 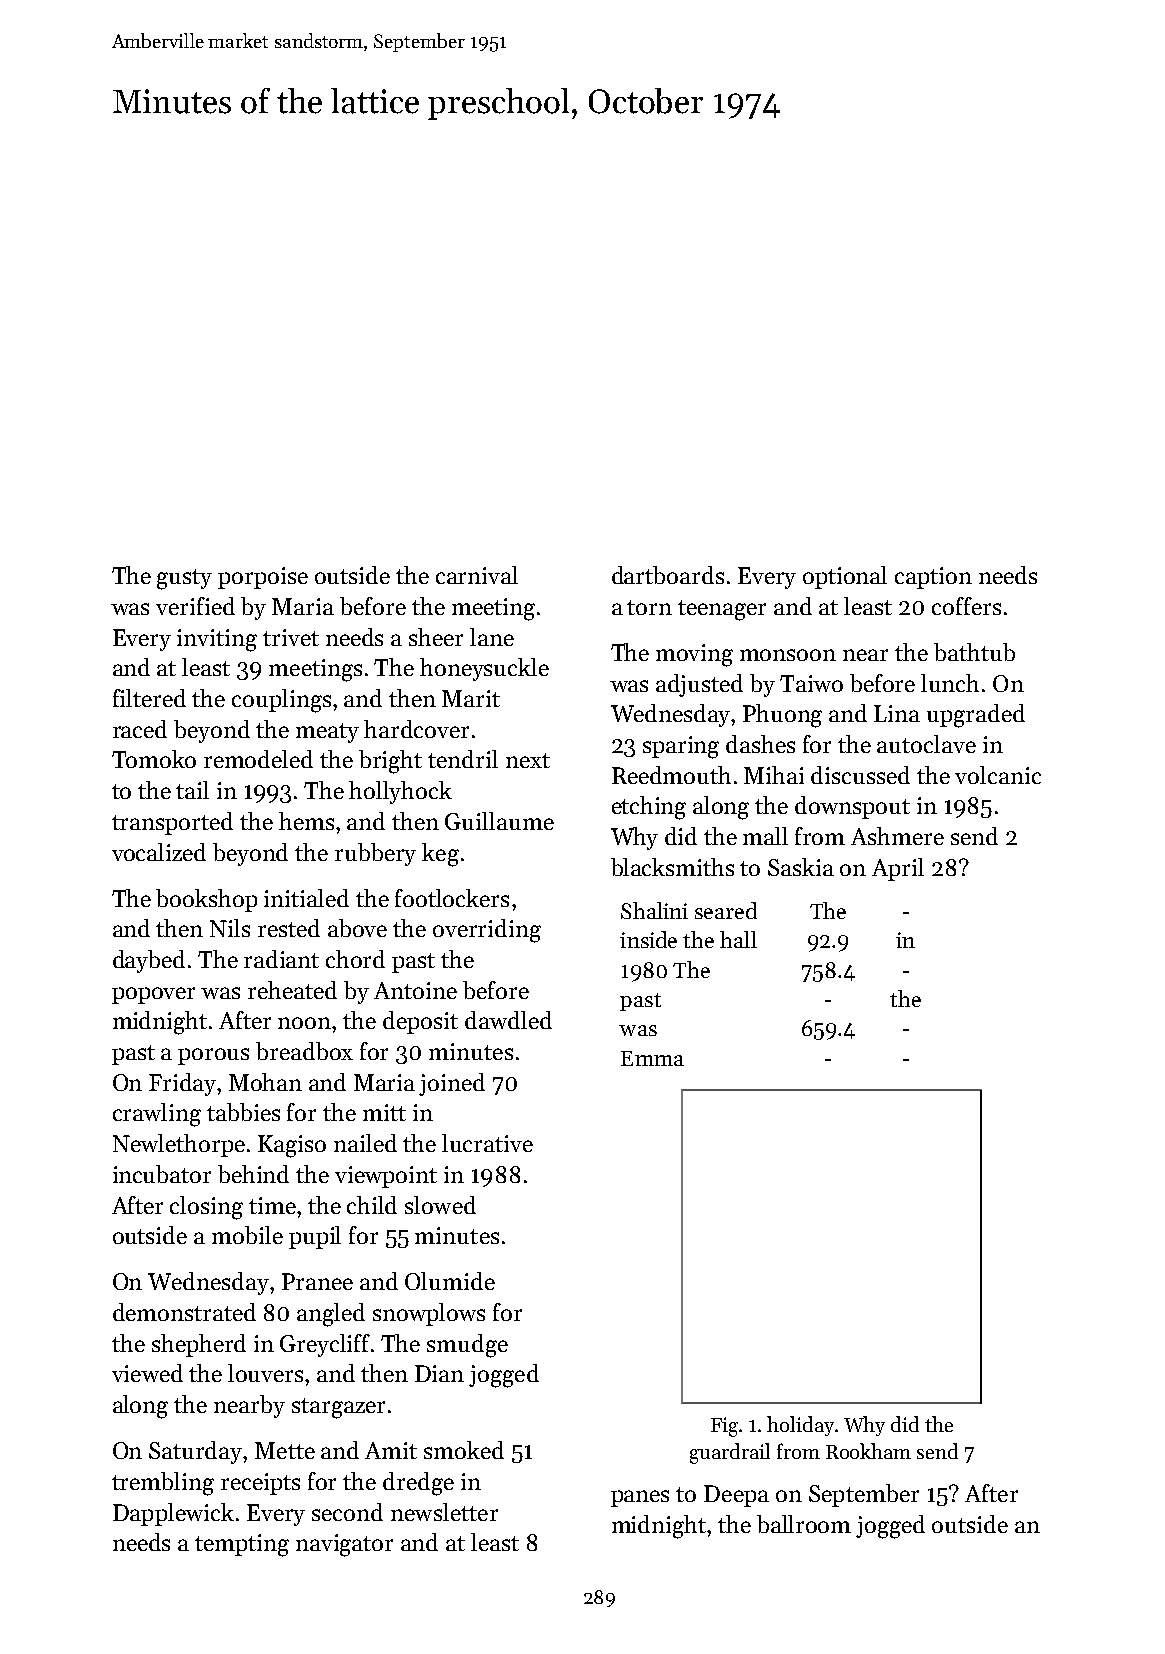 What do you see at coordinates (260, 1484) in the screenshot?
I see `receipts` at bounding box center [260, 1484].
